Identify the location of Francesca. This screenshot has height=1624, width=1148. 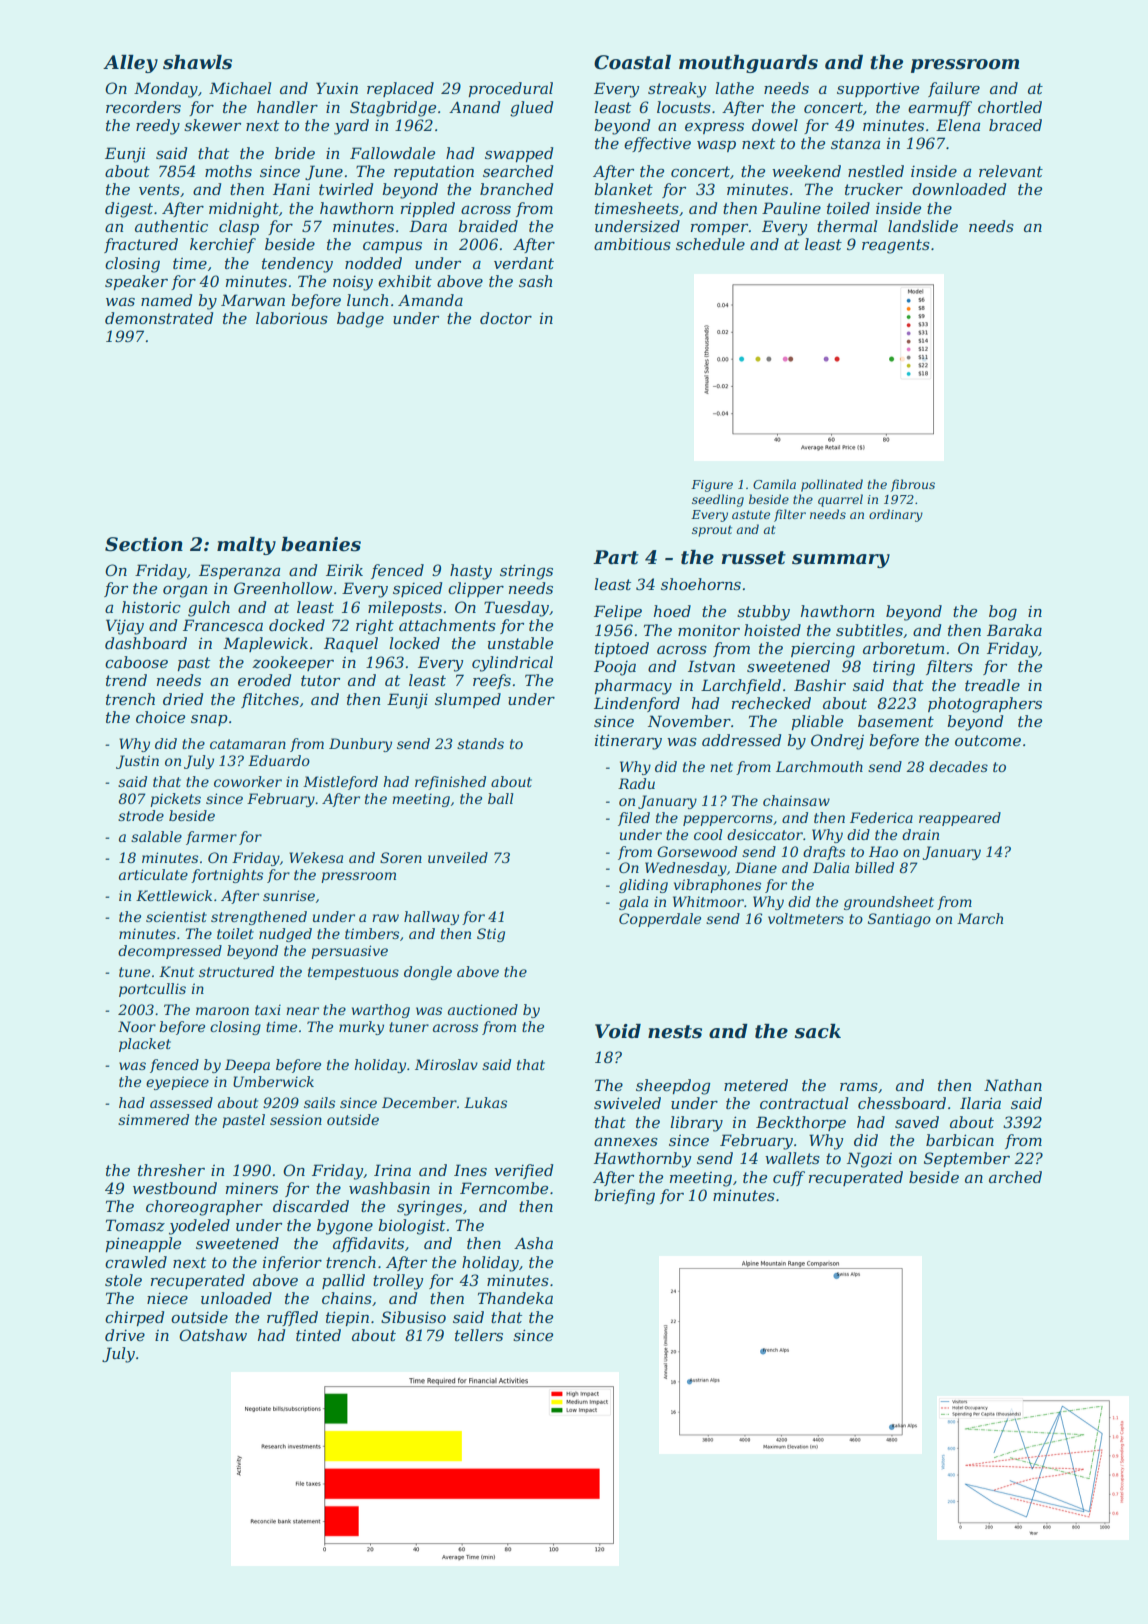
(223, 625).
